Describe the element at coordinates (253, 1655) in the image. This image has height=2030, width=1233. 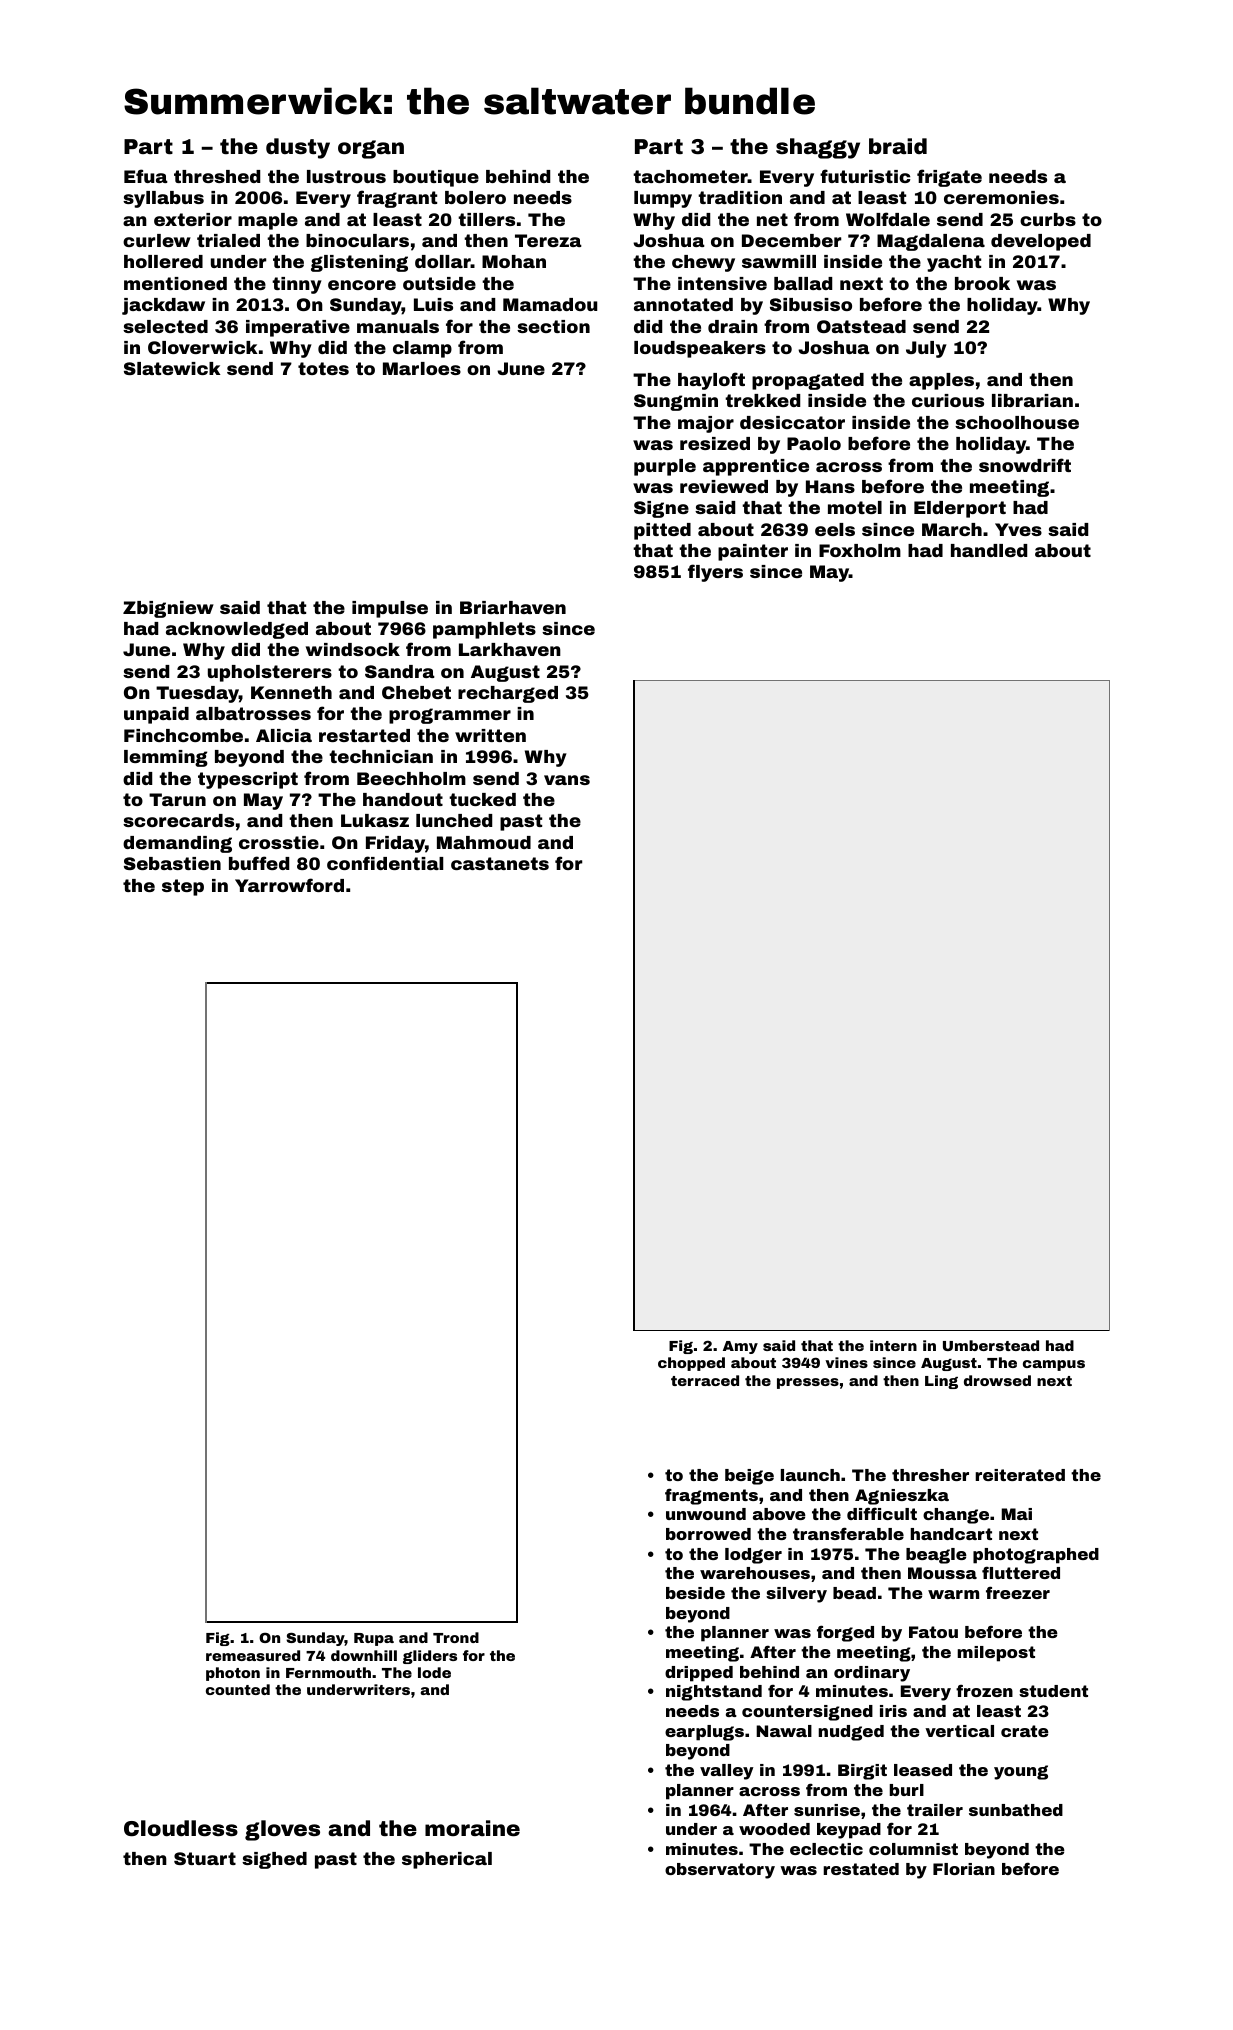
I see `remeasured` at that location.
